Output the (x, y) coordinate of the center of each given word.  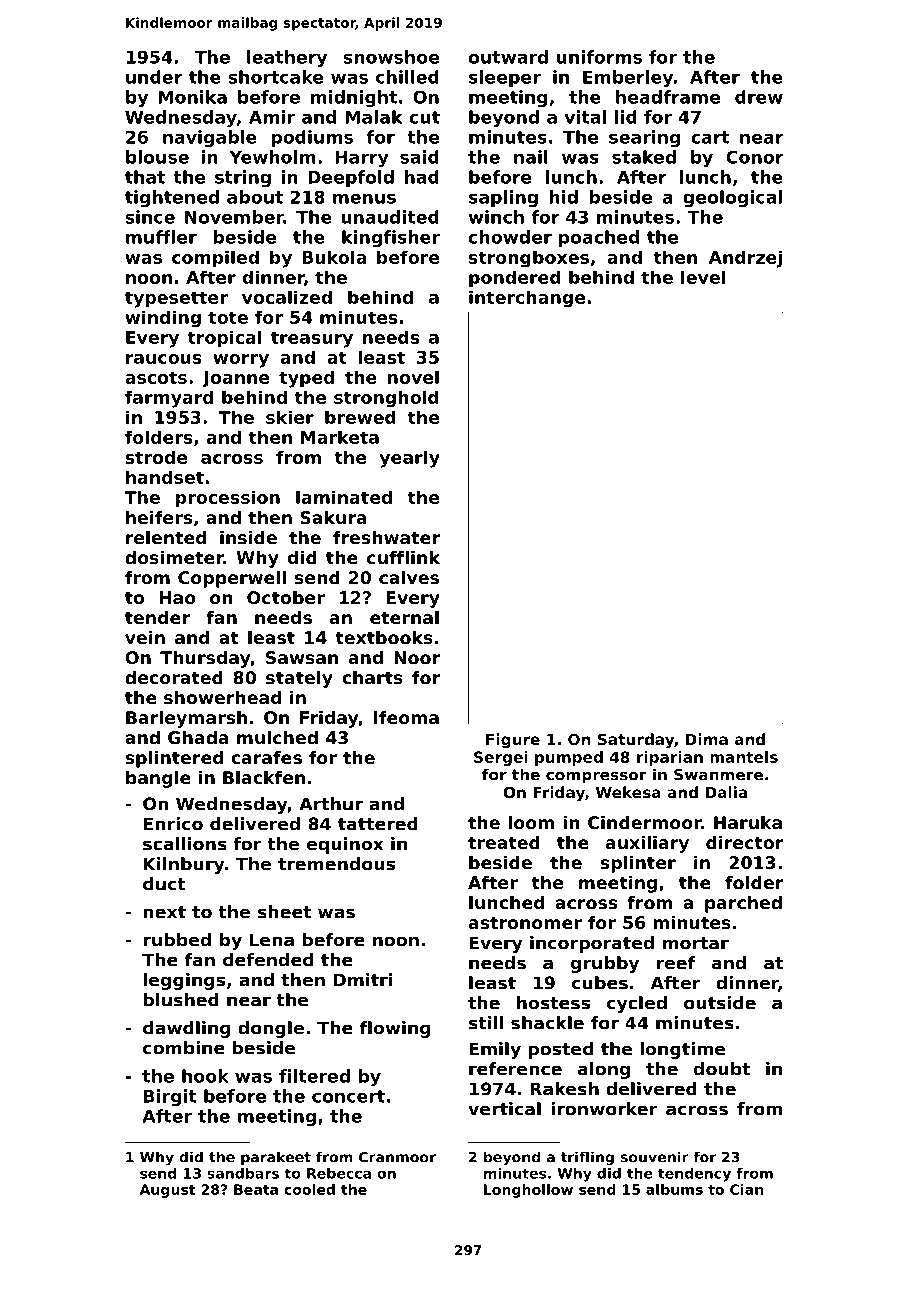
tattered (378, 824)
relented (166, 537)
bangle (158, 779)
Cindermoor (644, 822)
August (167, 1191)
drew (759, 97)
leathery (287, 58)
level (703, 277)
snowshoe (391, 57)
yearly (409, 459)
